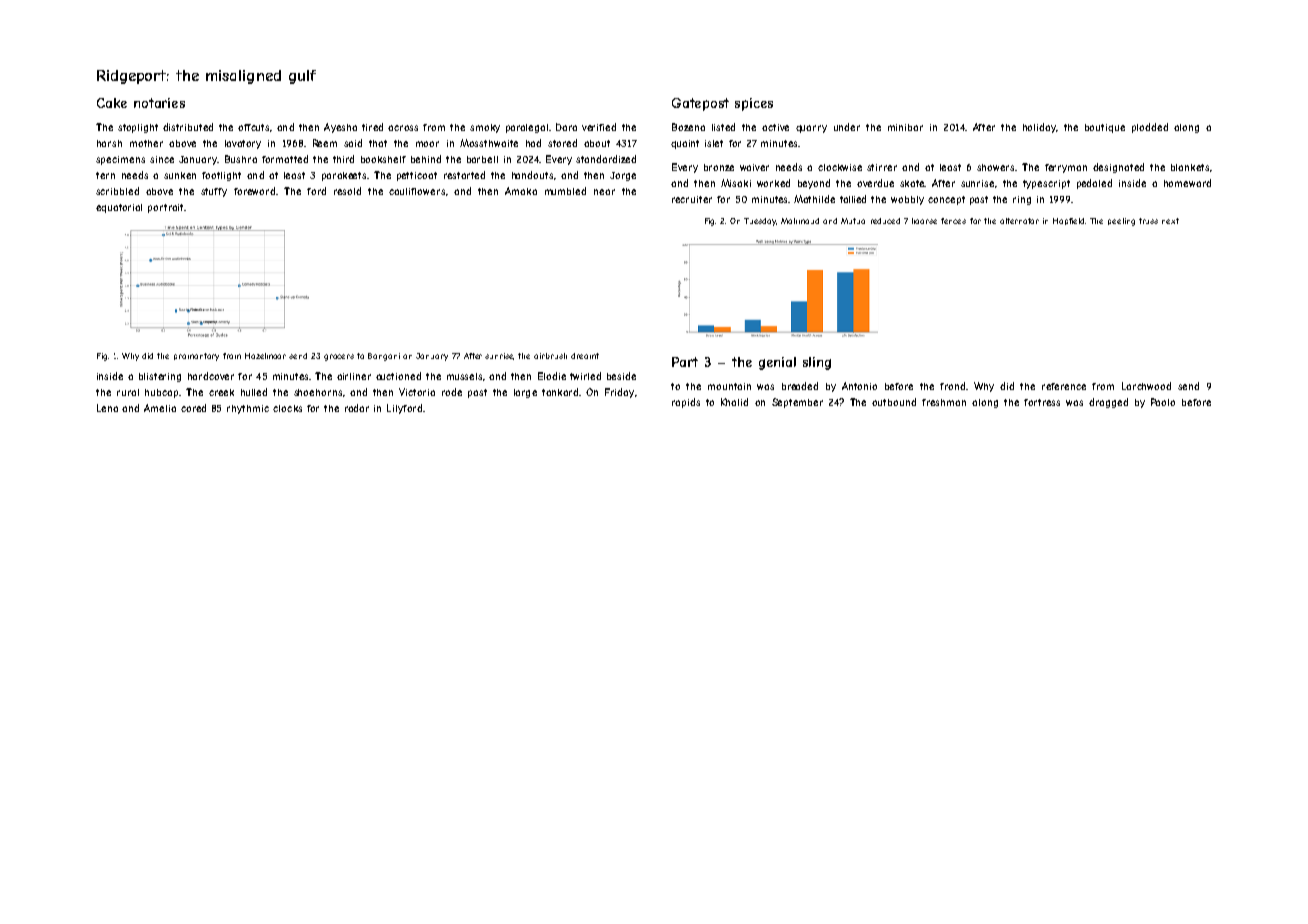  I want to click on radar, so click(357, 408).
